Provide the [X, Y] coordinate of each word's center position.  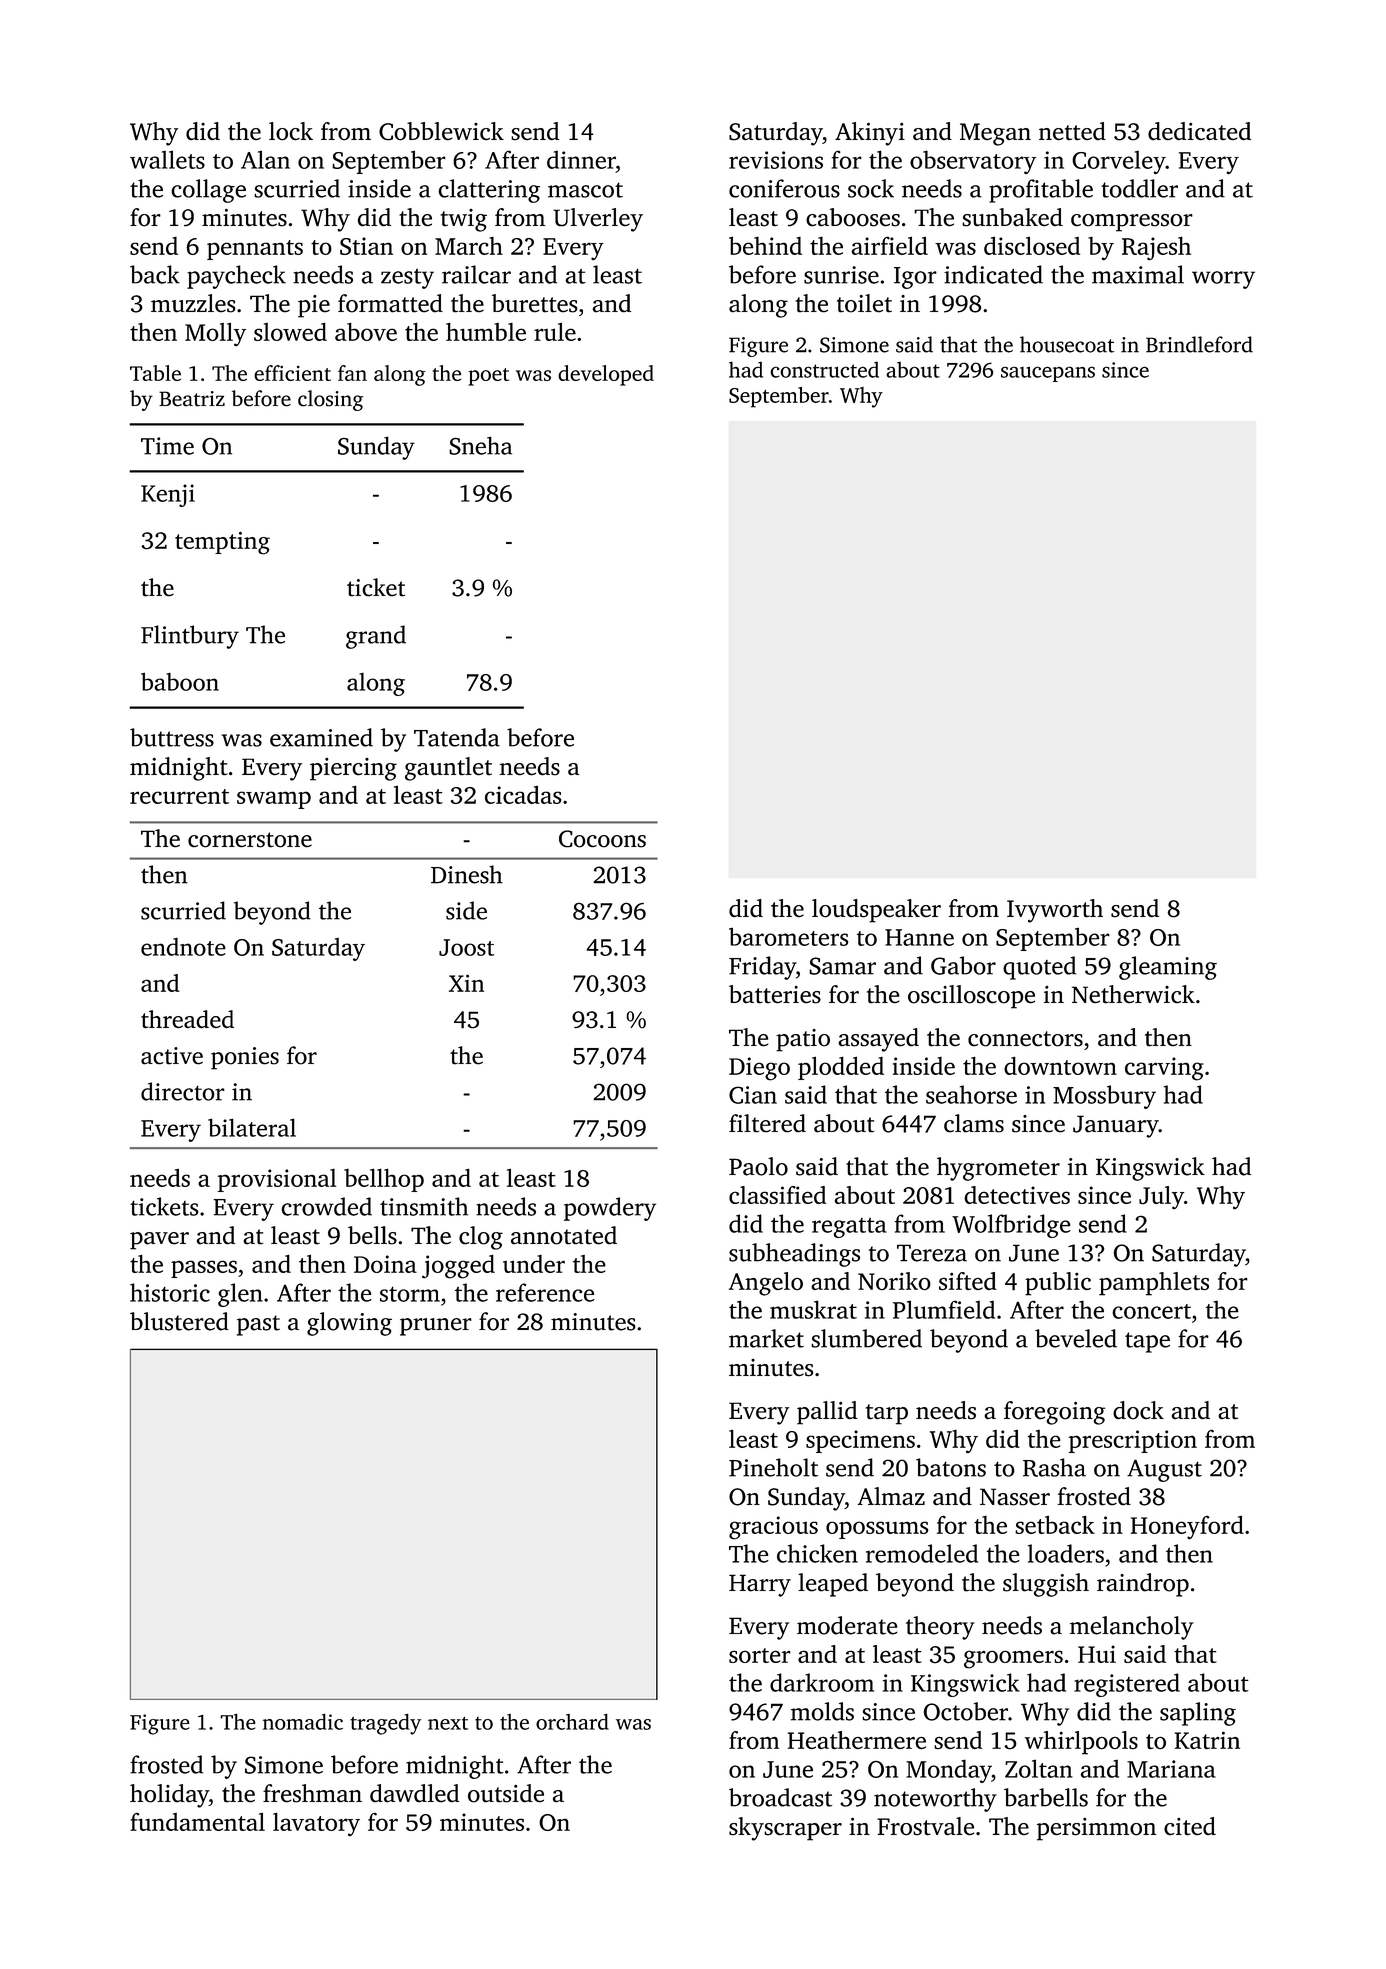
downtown [1060, 1065]
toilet [864, 303]
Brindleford [1199, 344]
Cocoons [602, 839]
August [1164, 1470]
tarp [887, 1414]
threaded [187, 1019]
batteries [775, 994]
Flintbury [190, 637]
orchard [572, 1722]
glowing [349, 1324]
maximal [1138, 274]
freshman [312, 1793]
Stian [366, 246]
